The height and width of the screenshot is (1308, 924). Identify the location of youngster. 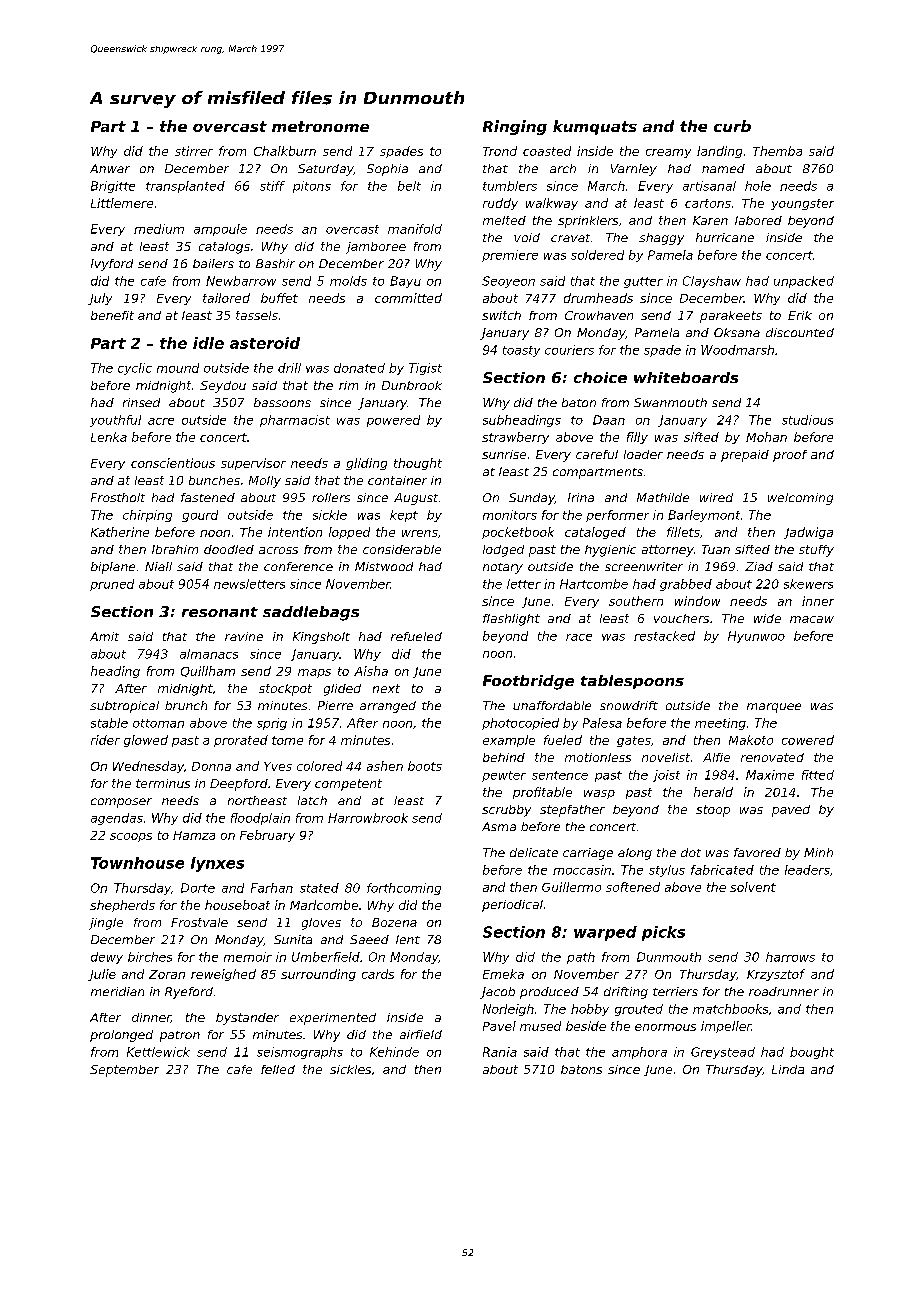
(802, 204).
